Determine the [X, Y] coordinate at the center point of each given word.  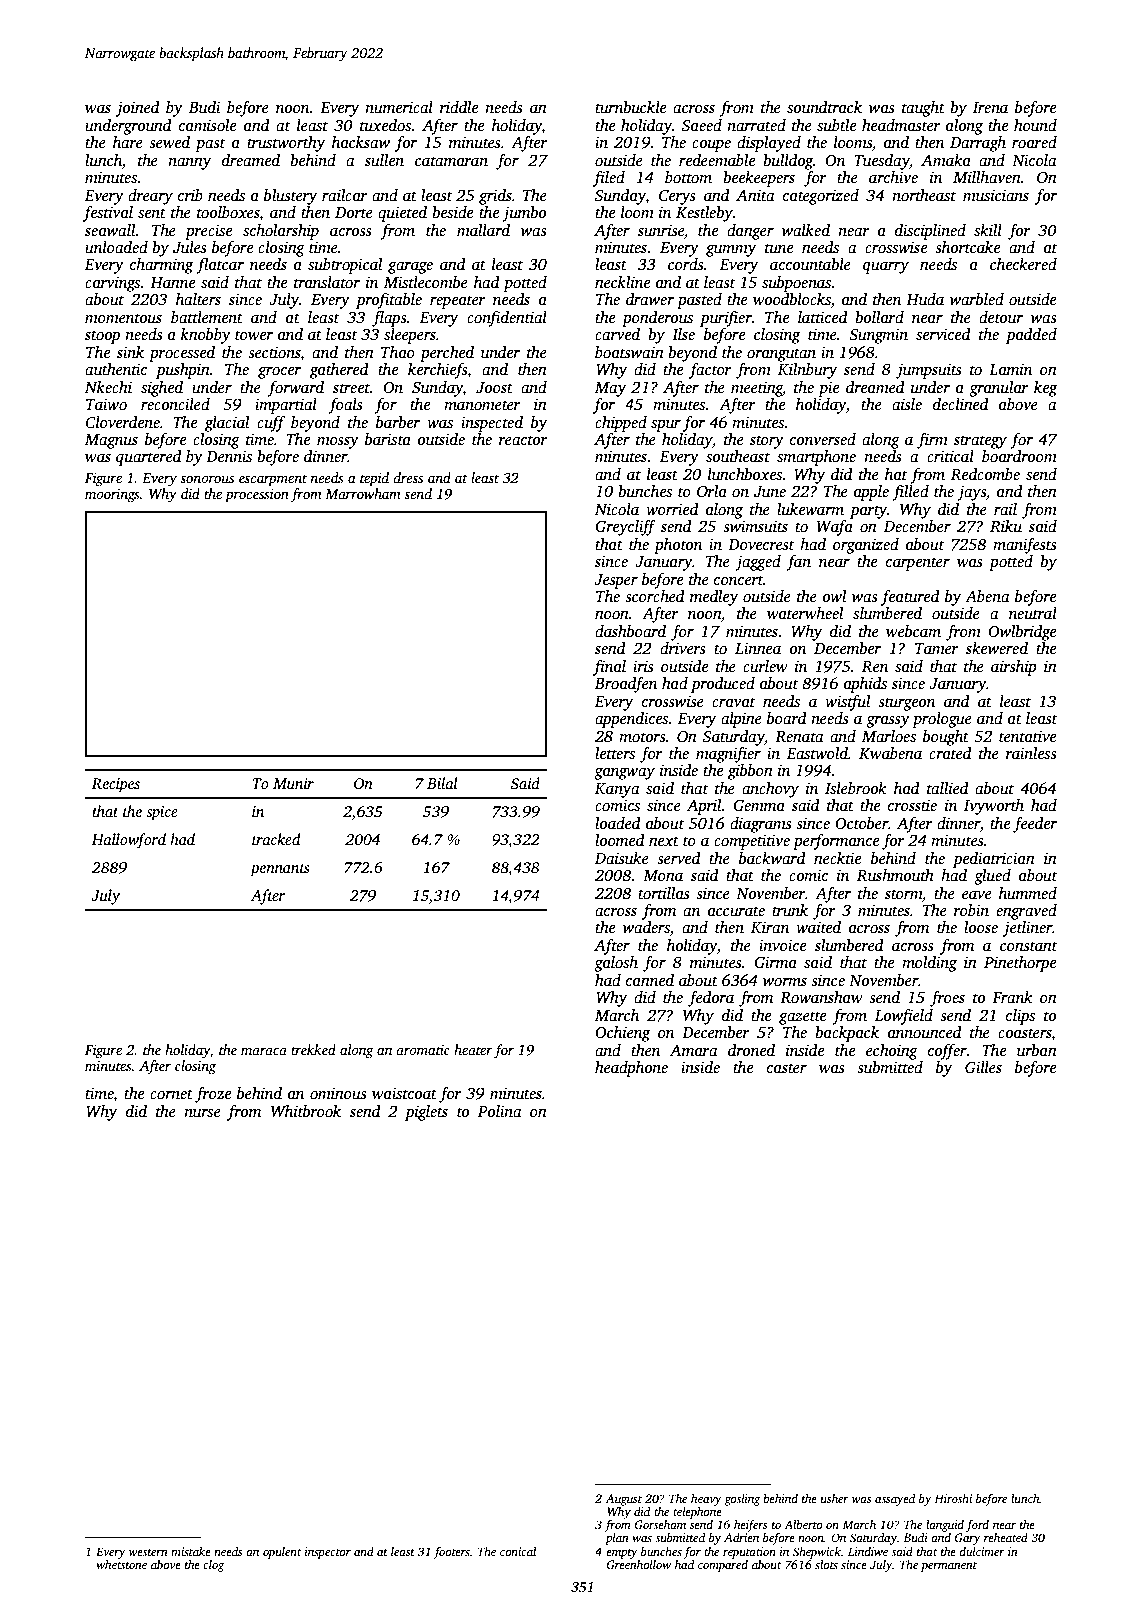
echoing [892, 1052]
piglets [426, 1113]
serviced [943, 334]
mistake [191, 1551]
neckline [622, 282]
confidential [507, 319]
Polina [500, 1111]
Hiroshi [953, 1498]
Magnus [111, 441]
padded [1031, 336]
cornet [171, 1094]
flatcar [220, 266]
